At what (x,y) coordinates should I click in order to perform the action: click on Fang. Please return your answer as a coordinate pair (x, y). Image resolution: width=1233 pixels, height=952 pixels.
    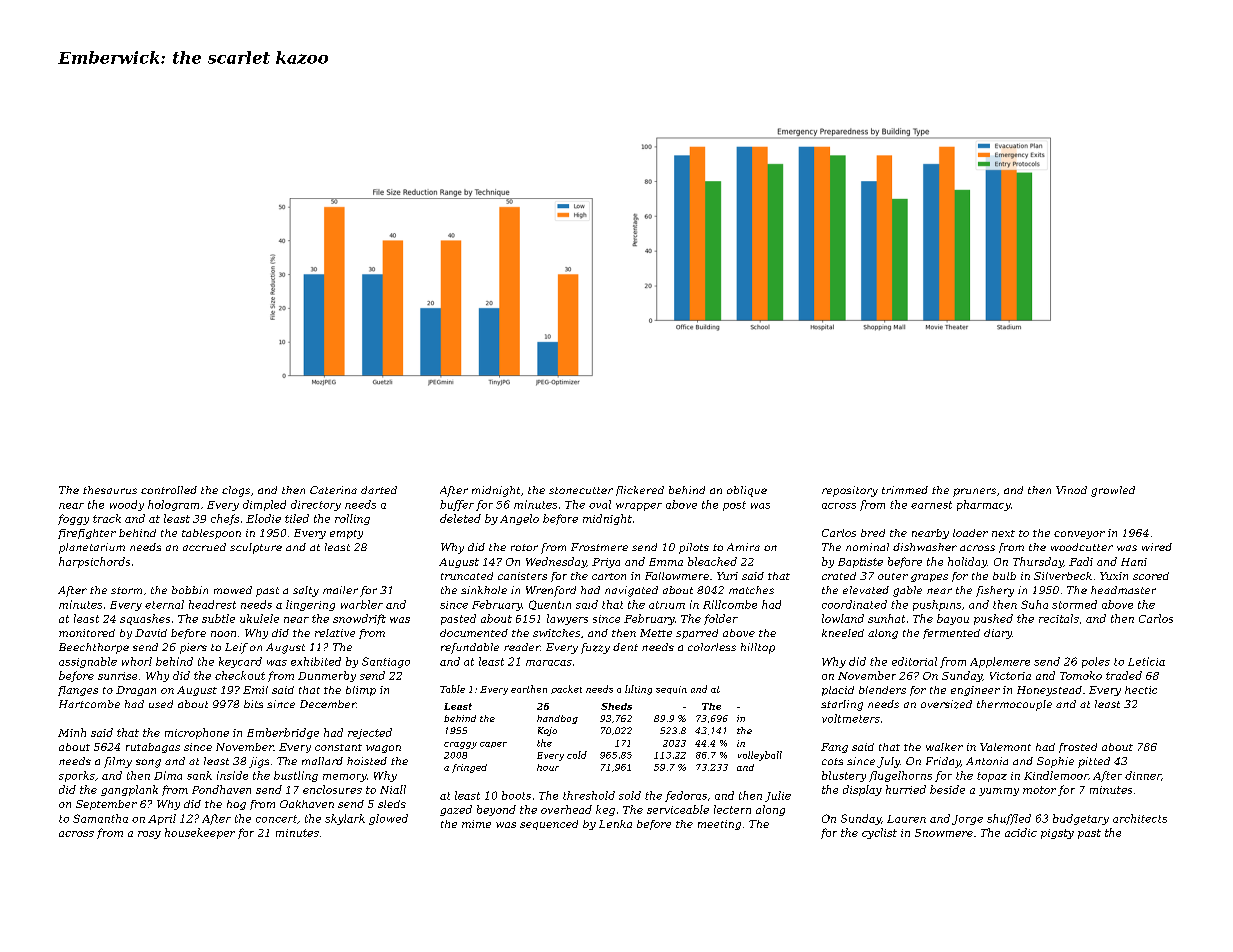
    Looking at the image, I should click on (834, 748).
